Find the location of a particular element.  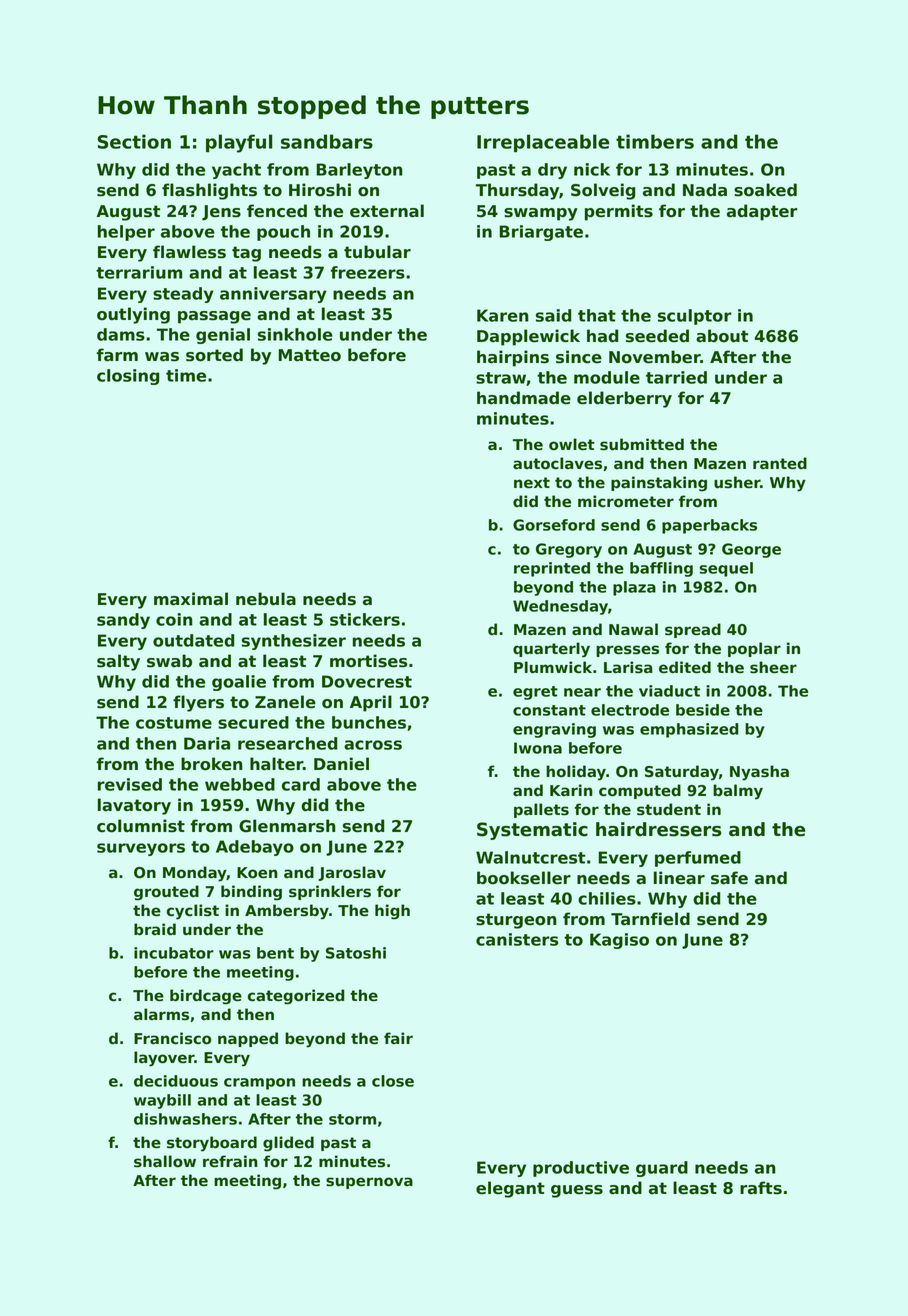

freezers is located at coordinates (367, 272).
